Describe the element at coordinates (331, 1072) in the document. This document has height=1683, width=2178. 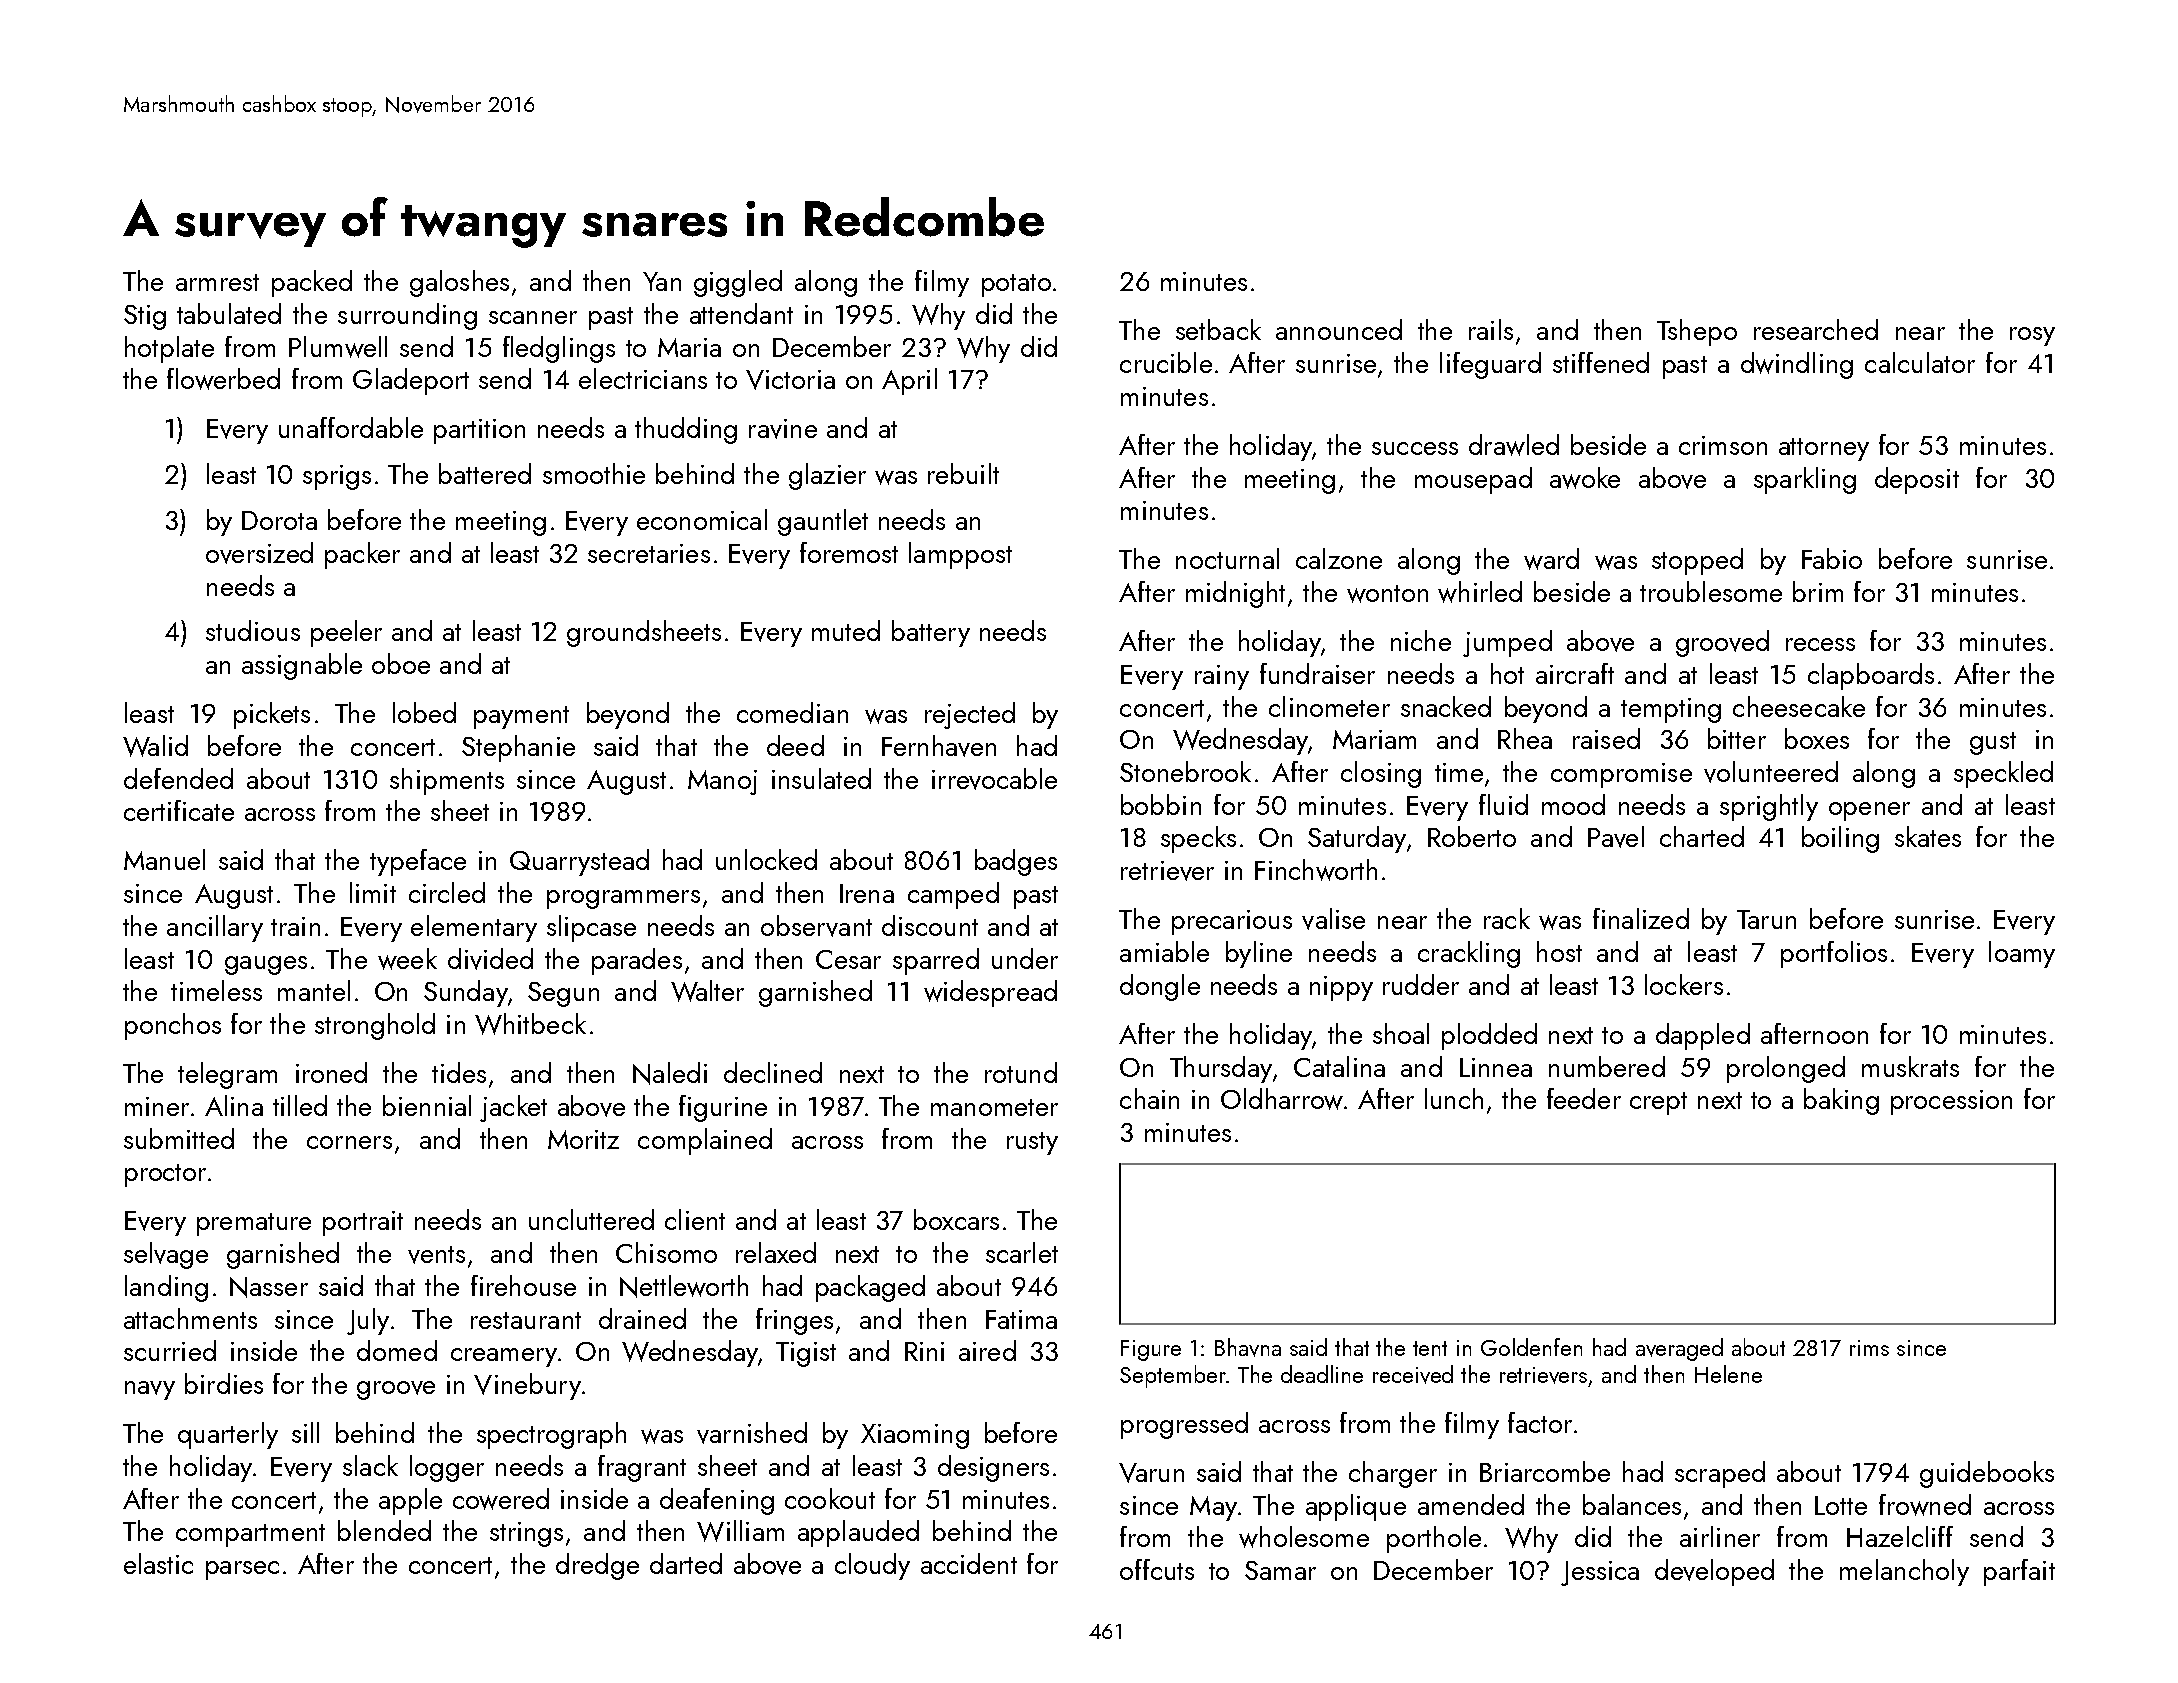
I see `ironed` at that location.
